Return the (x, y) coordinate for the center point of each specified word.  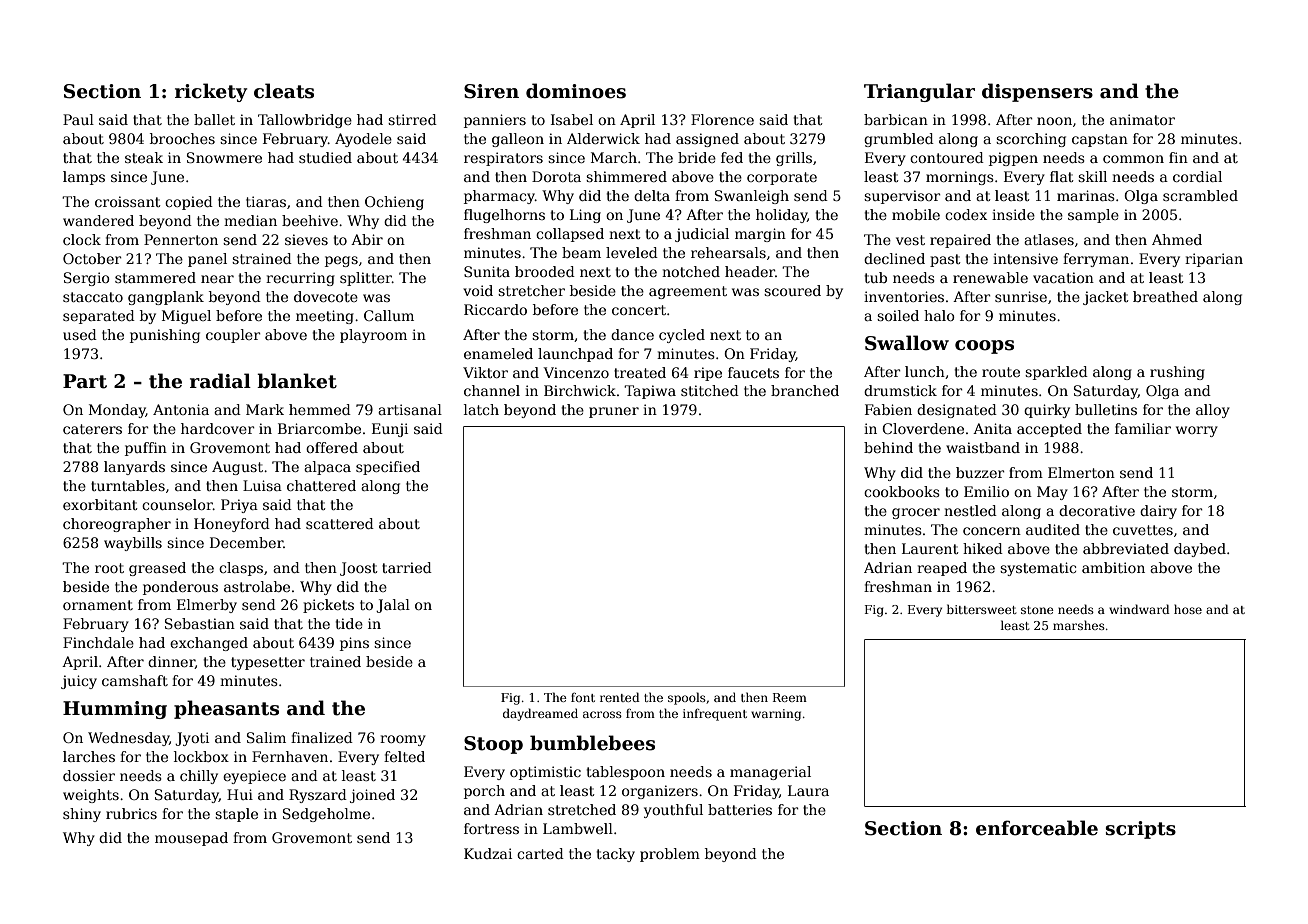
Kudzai (488, 853)
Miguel (186, 317)
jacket (1105, 298)
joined (372, 796)
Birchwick (580, 390)
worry (1197, 431)
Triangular (919, 92)
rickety (211, 92)
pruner (614, 412)
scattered (340, 523)
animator (1142, 119)
